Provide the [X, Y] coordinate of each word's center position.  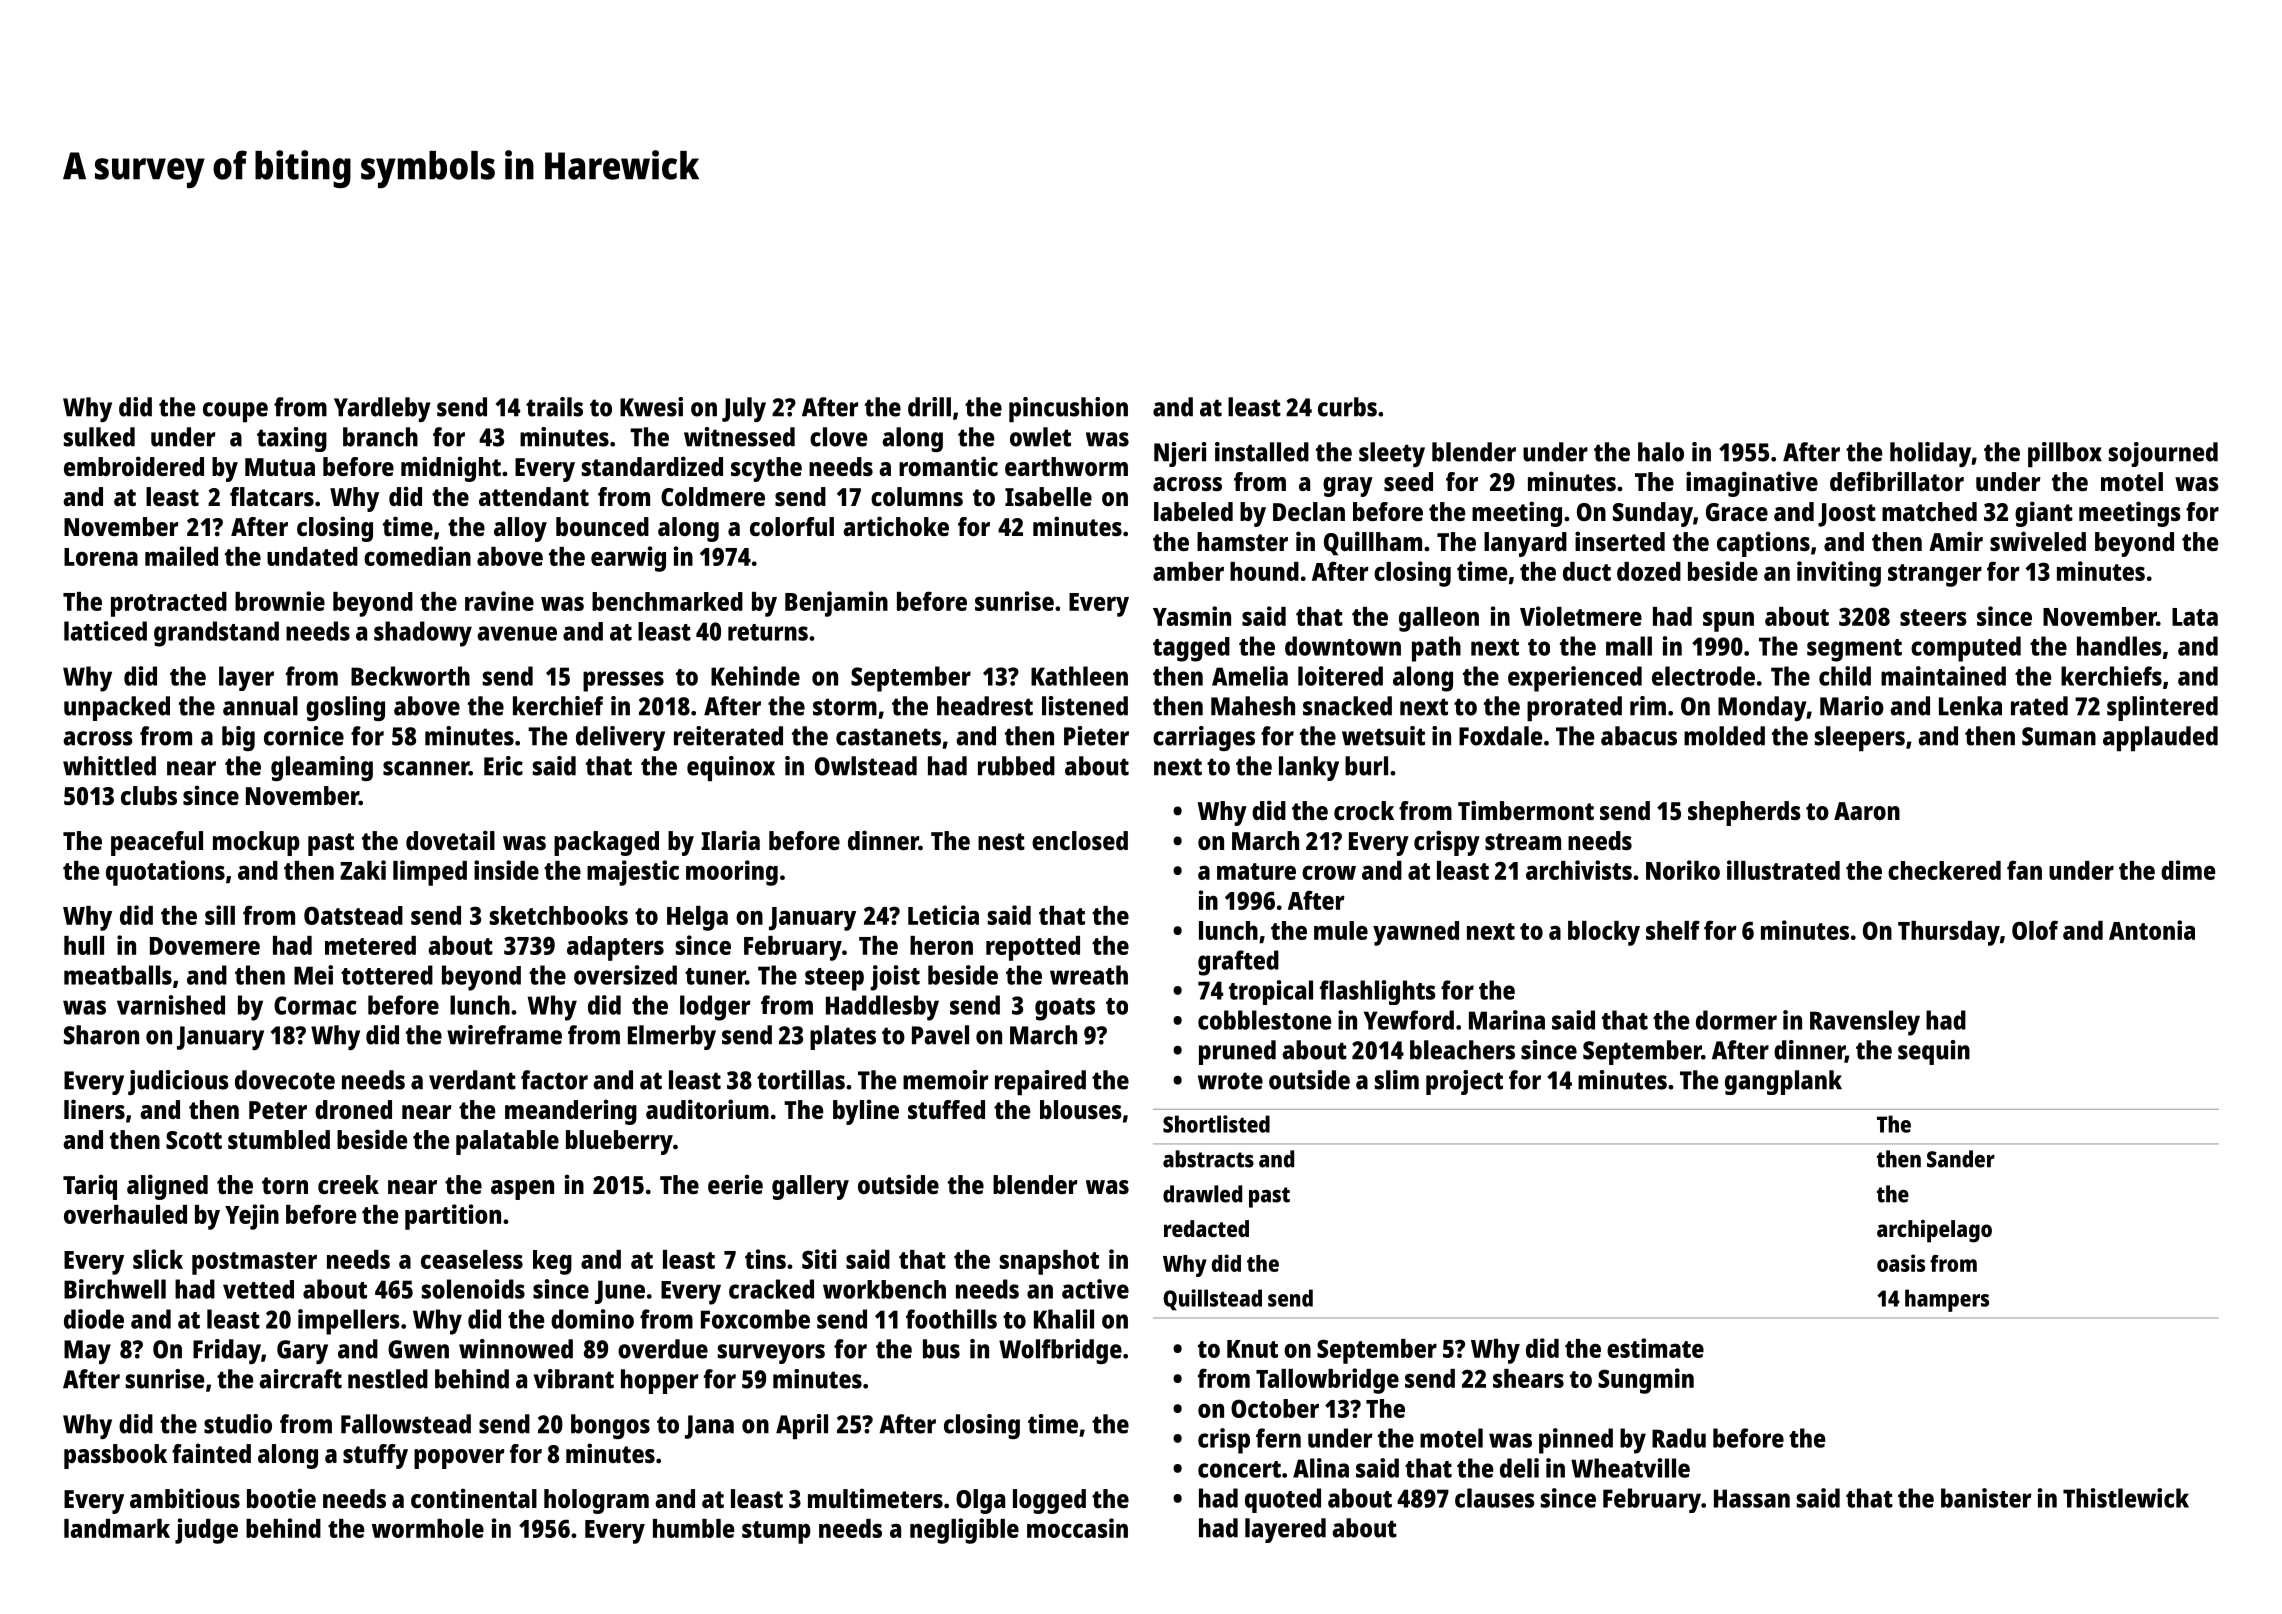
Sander [1961, 1159]
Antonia [2152, 930]
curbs [1347, 407]
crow [1329, 873]
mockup [256, 843]
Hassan [1752, 1498]
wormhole [428, 1528]
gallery [810, 1187]
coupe [235, 412]
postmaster [254, 1263]
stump [776, 1532]
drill [929, 407]
